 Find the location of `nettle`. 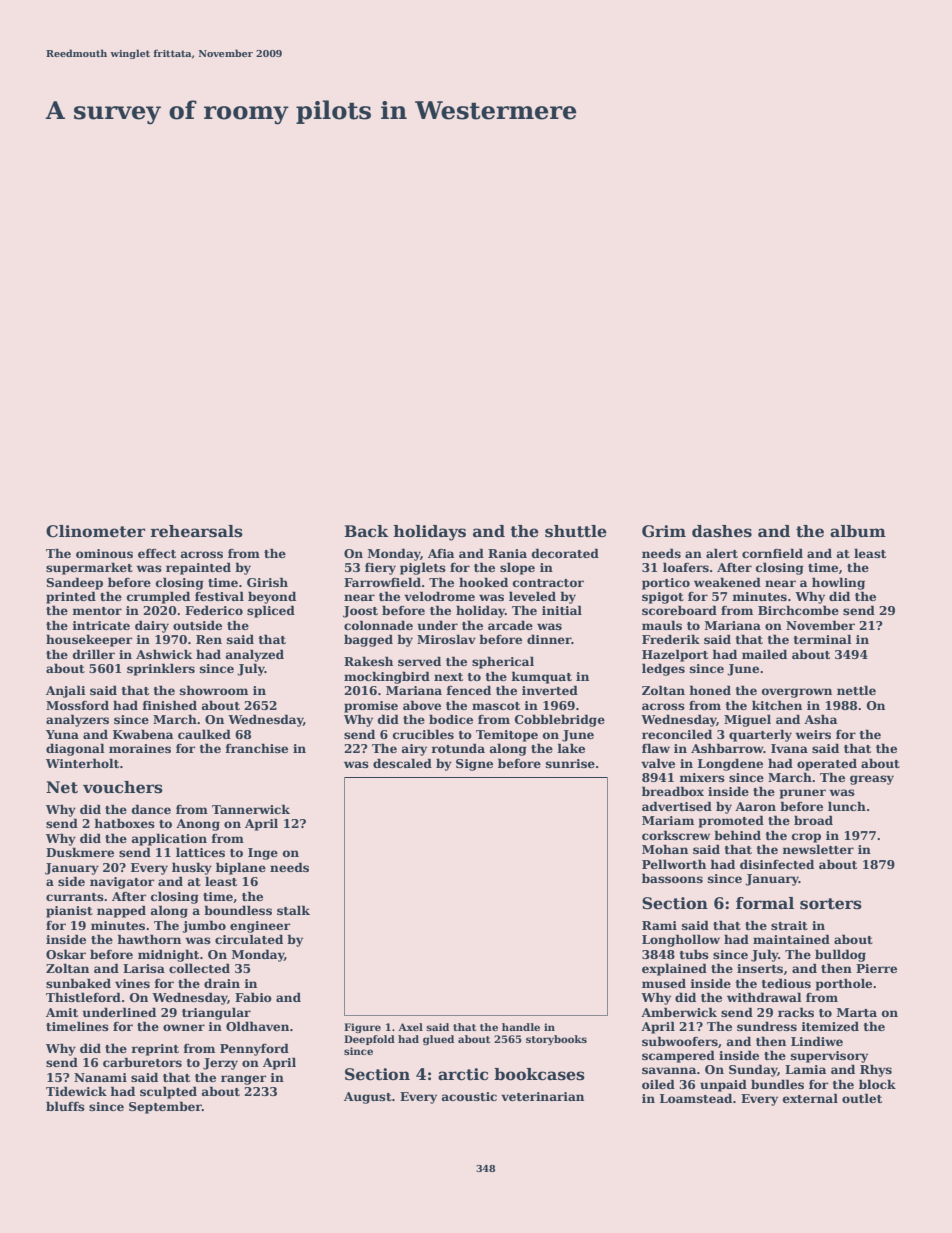

nettle is located at coordinates (856, 690).
